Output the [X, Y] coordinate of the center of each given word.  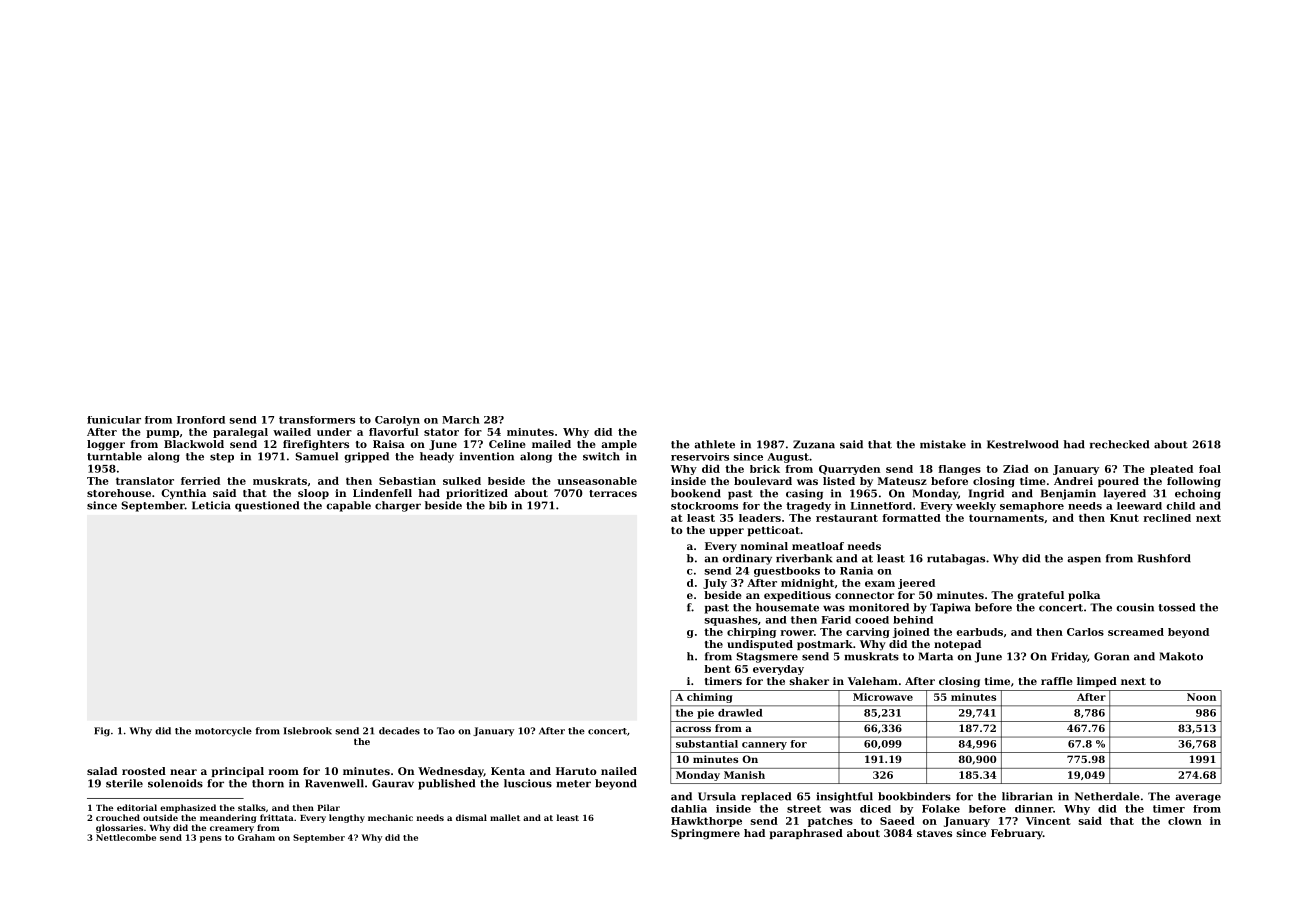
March [461, 420]
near [183, 772]
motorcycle [223, 731]
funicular [114, 420]
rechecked [1119, 444]
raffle [1057, 681]
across [693, 729]
